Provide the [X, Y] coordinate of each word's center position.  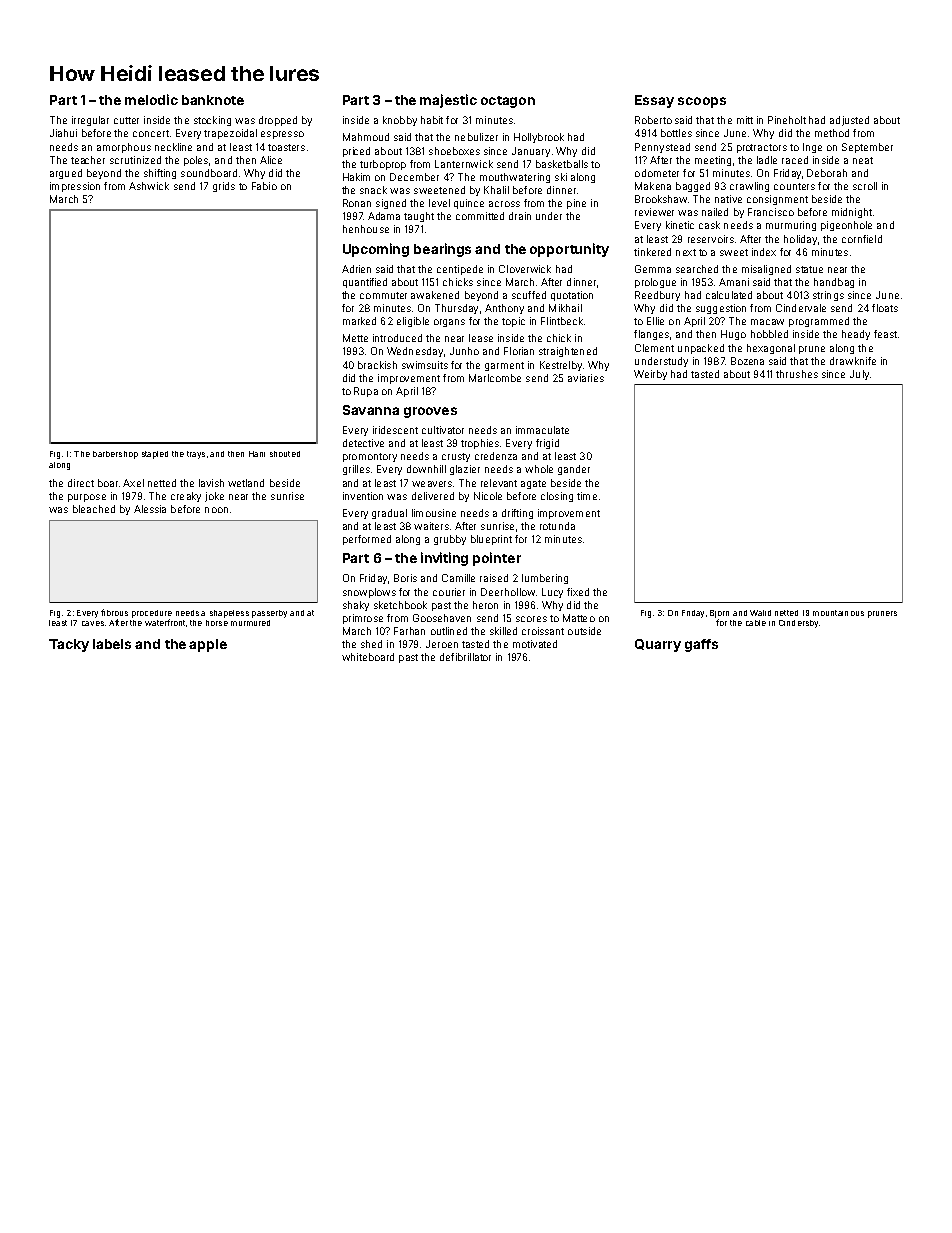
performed [367, 540]
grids [224, 187]
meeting [713, 161]
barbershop [115, 455]
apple [208, 645]
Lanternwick [464, 164]
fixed [578, 592]
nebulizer [476, 137]
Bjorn [719, 614]
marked [359, 321]
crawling [749, 187]
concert [151, 133]
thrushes [797, 374]
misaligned [766, 270]
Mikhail [565, 308]
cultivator [443, 430]
